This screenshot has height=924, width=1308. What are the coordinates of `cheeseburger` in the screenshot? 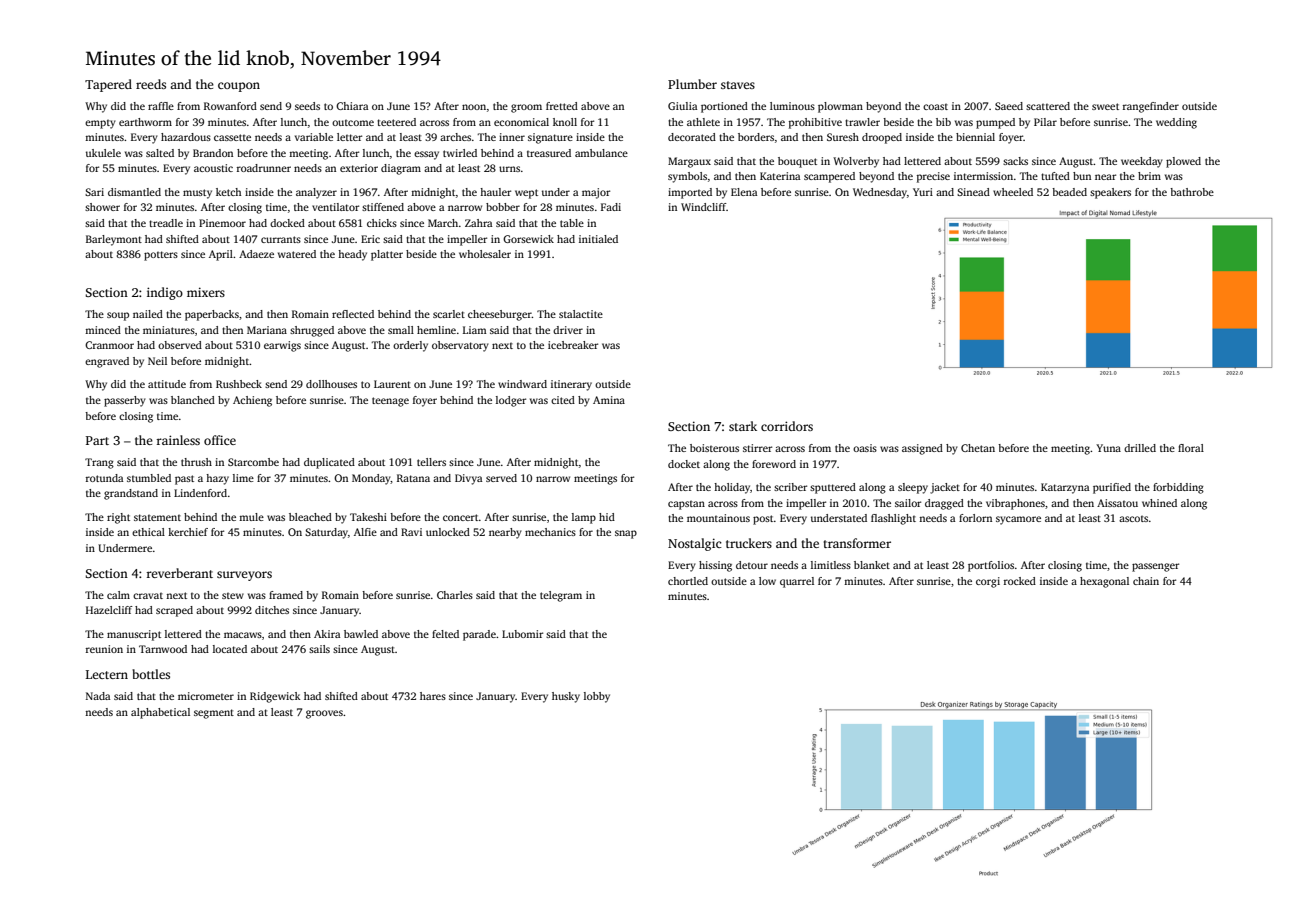 It's located at (500, 315).
